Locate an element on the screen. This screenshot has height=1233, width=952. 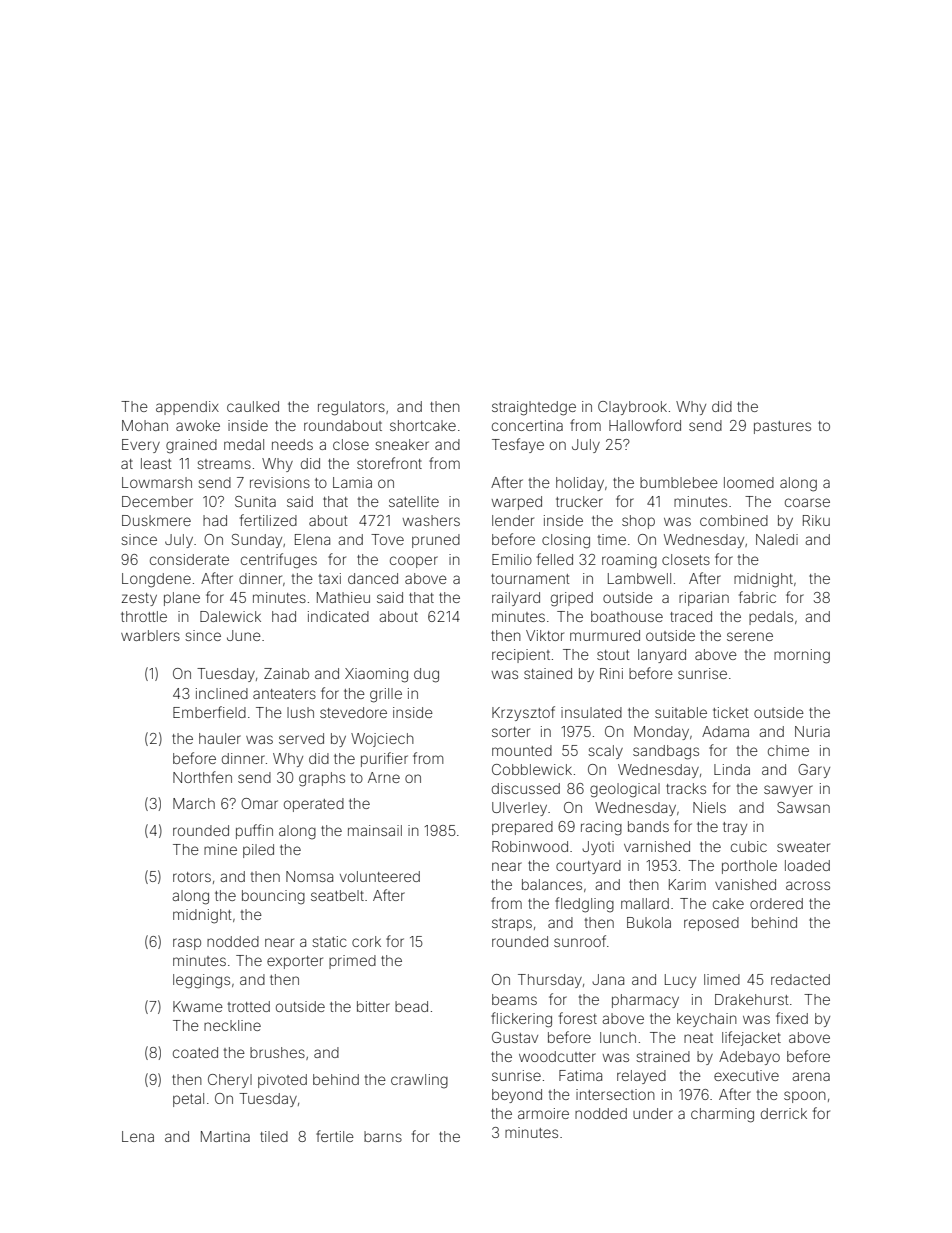
Cheryl is located at coordinates (230, 1081).
